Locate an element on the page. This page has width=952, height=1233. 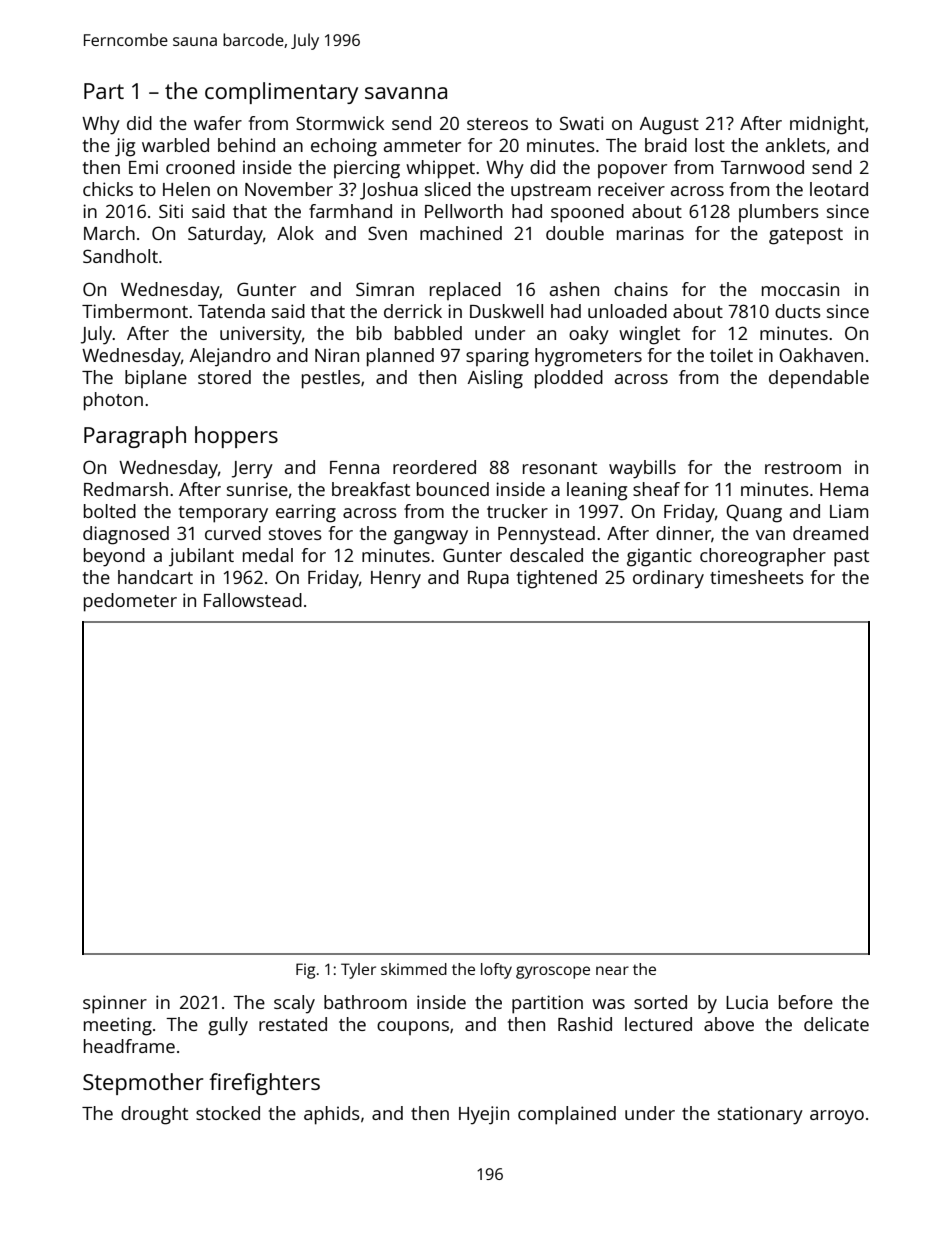
Timbermont is located at coordinates (135, 311).
